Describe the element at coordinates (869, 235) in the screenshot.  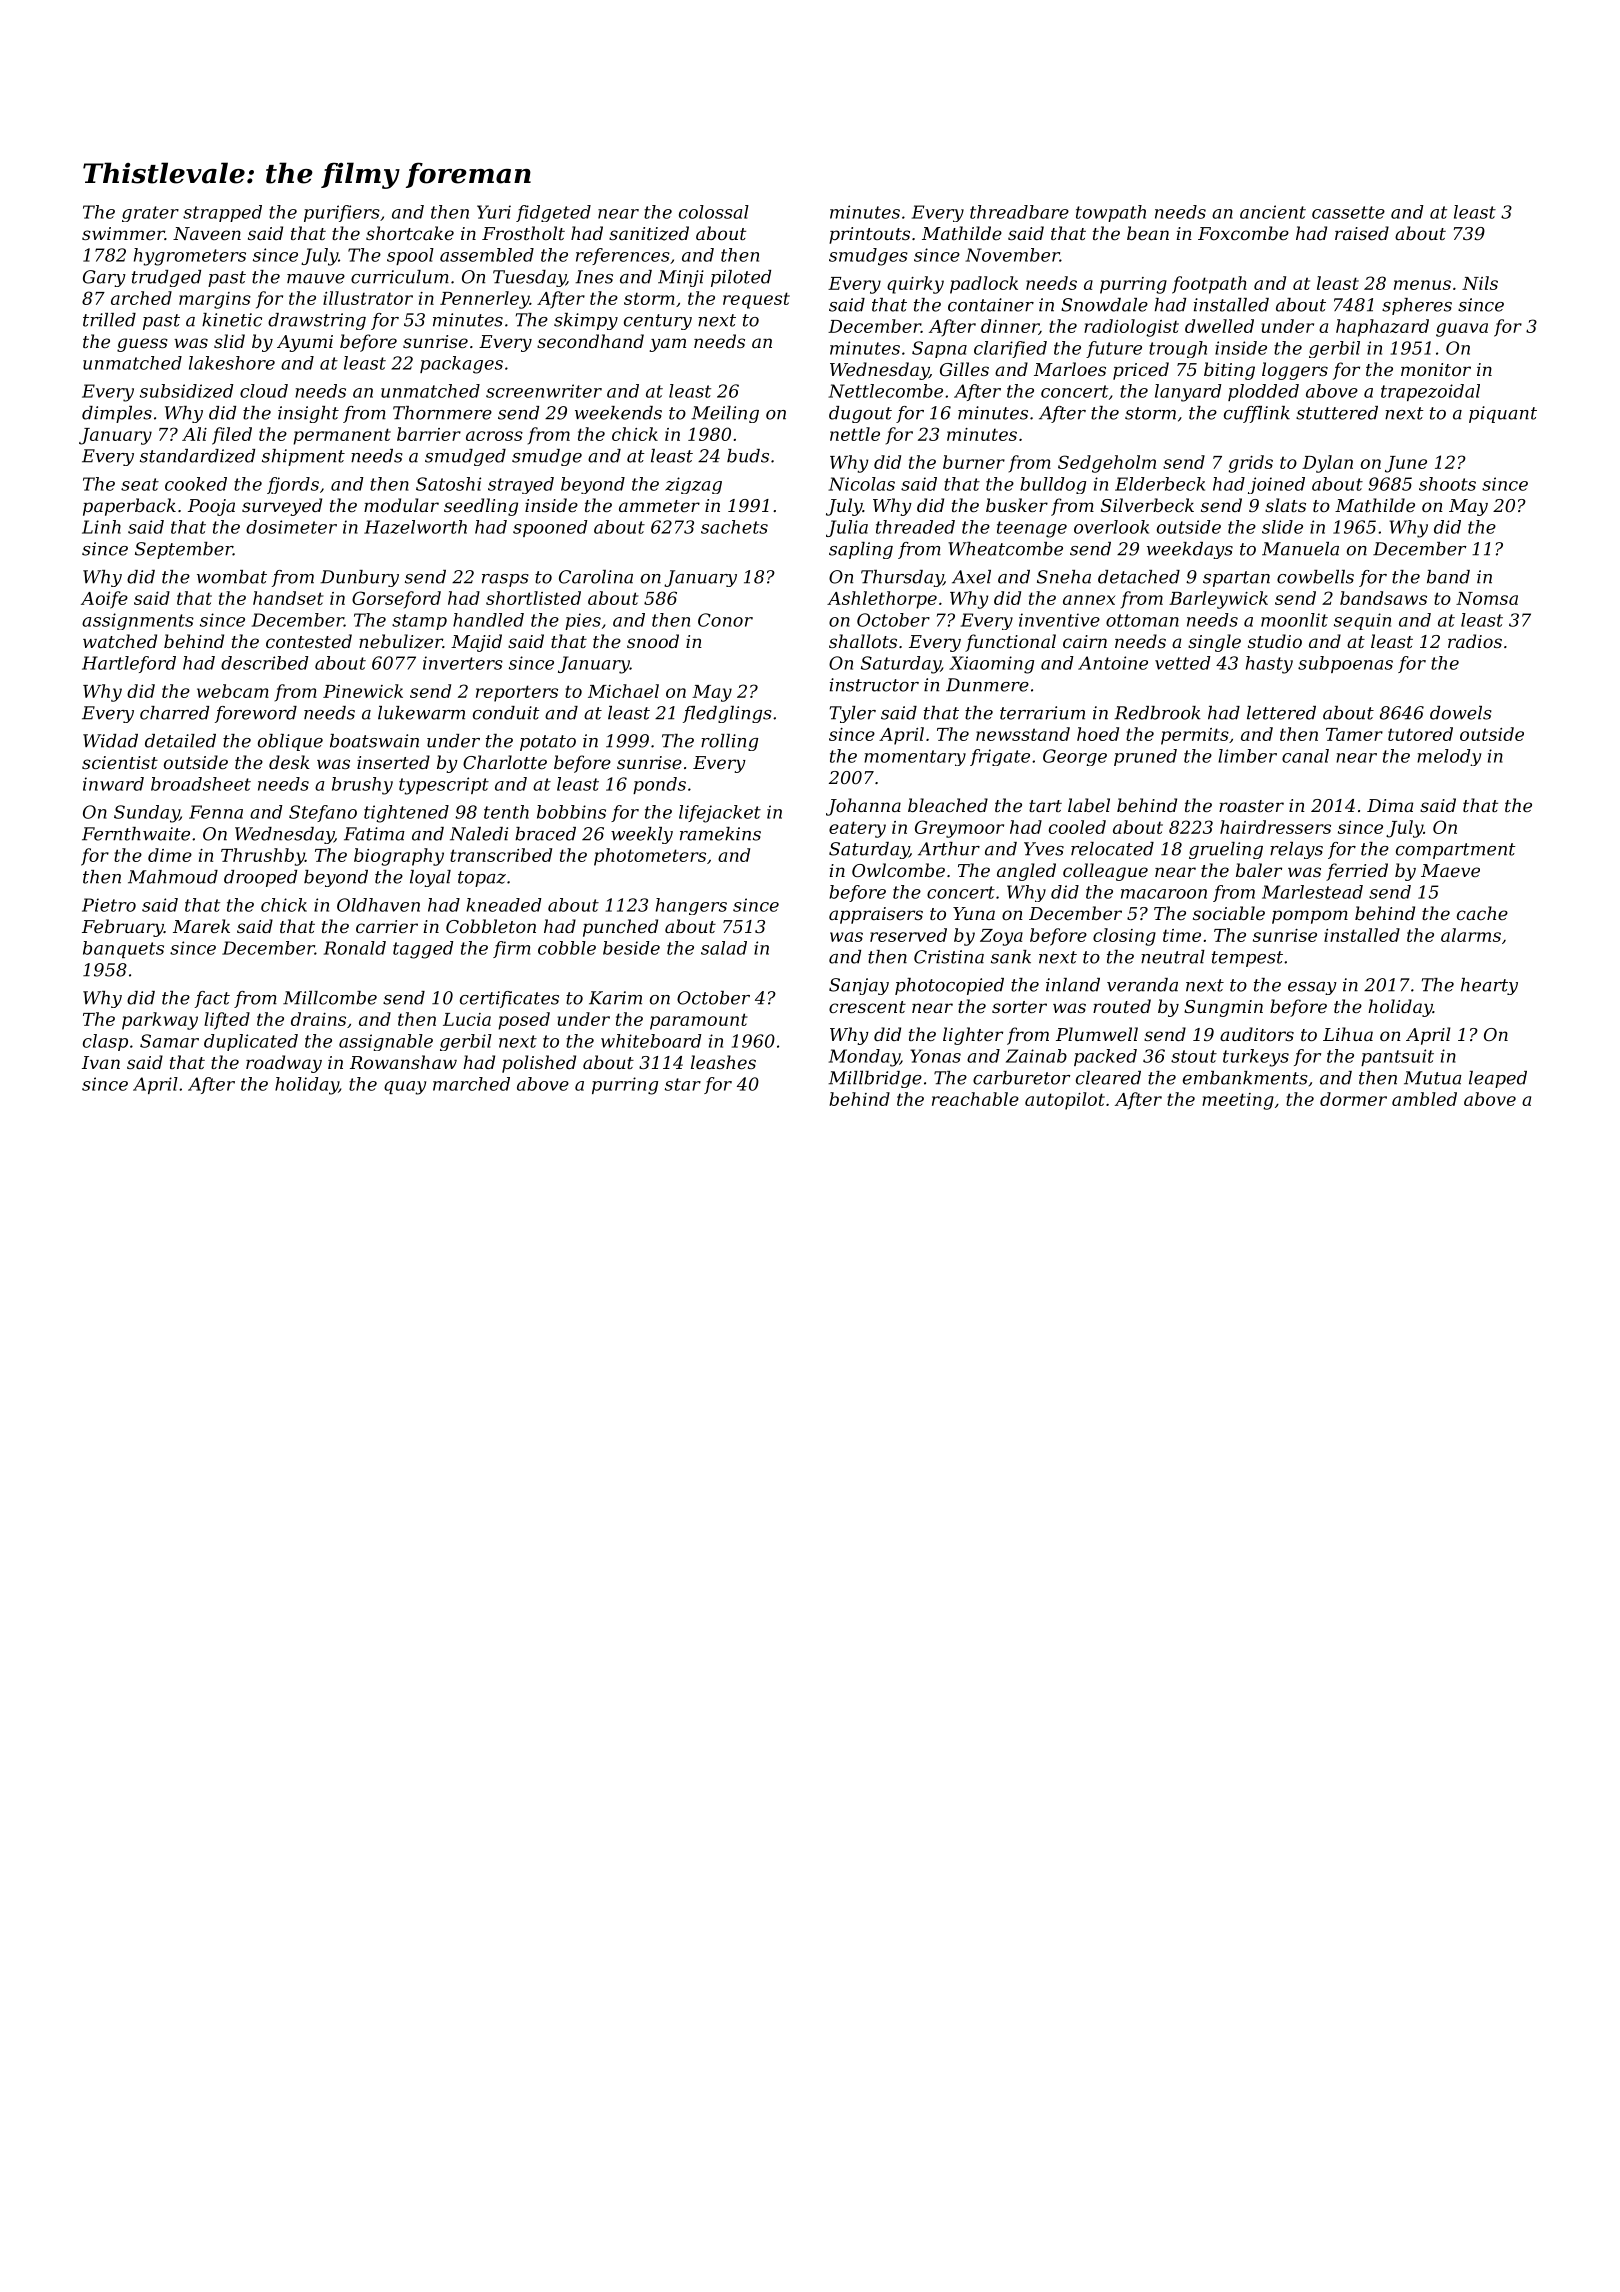
I see `printouts` at that location.
